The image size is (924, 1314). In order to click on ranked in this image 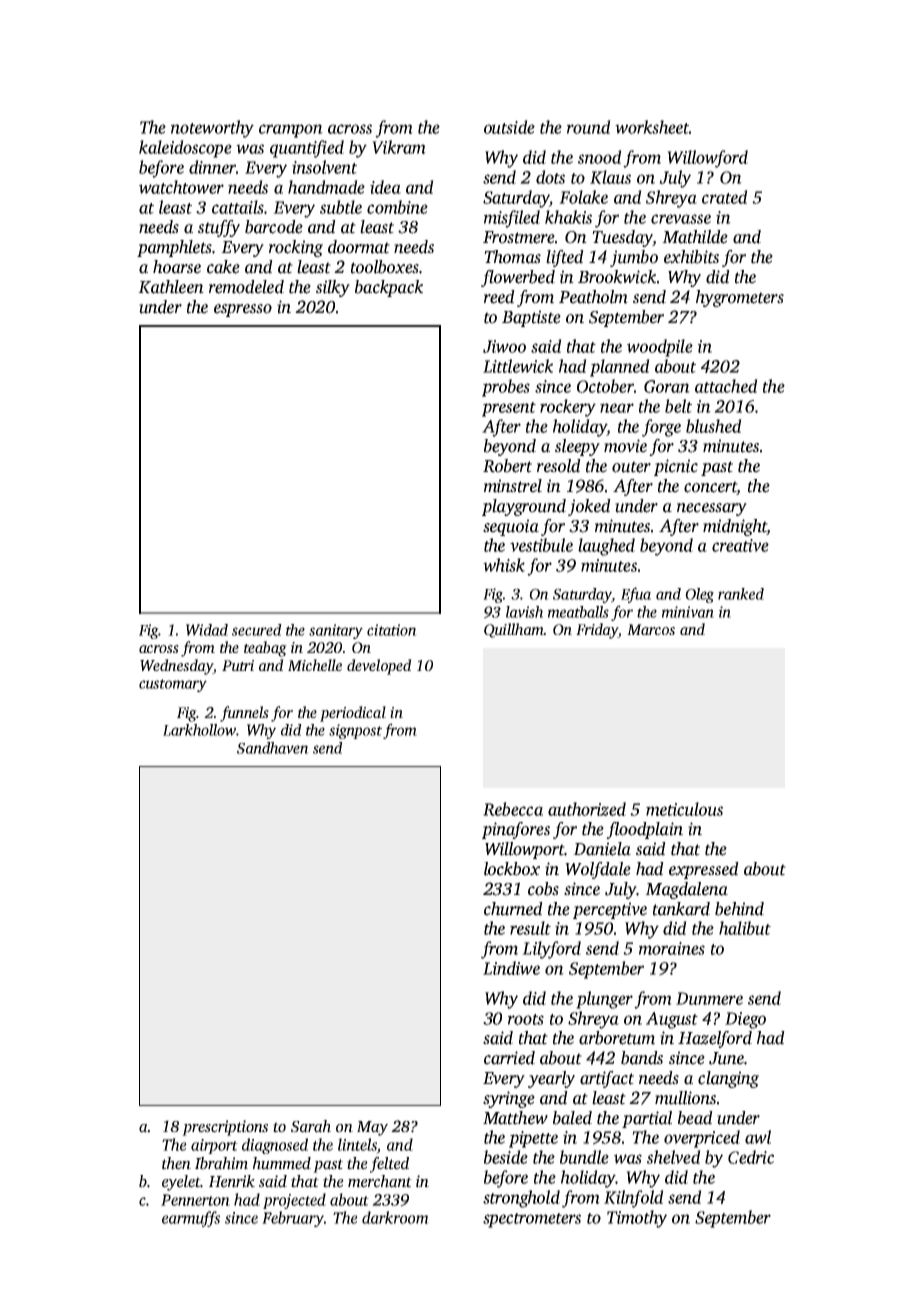, I will do `click(741, 594)`.
